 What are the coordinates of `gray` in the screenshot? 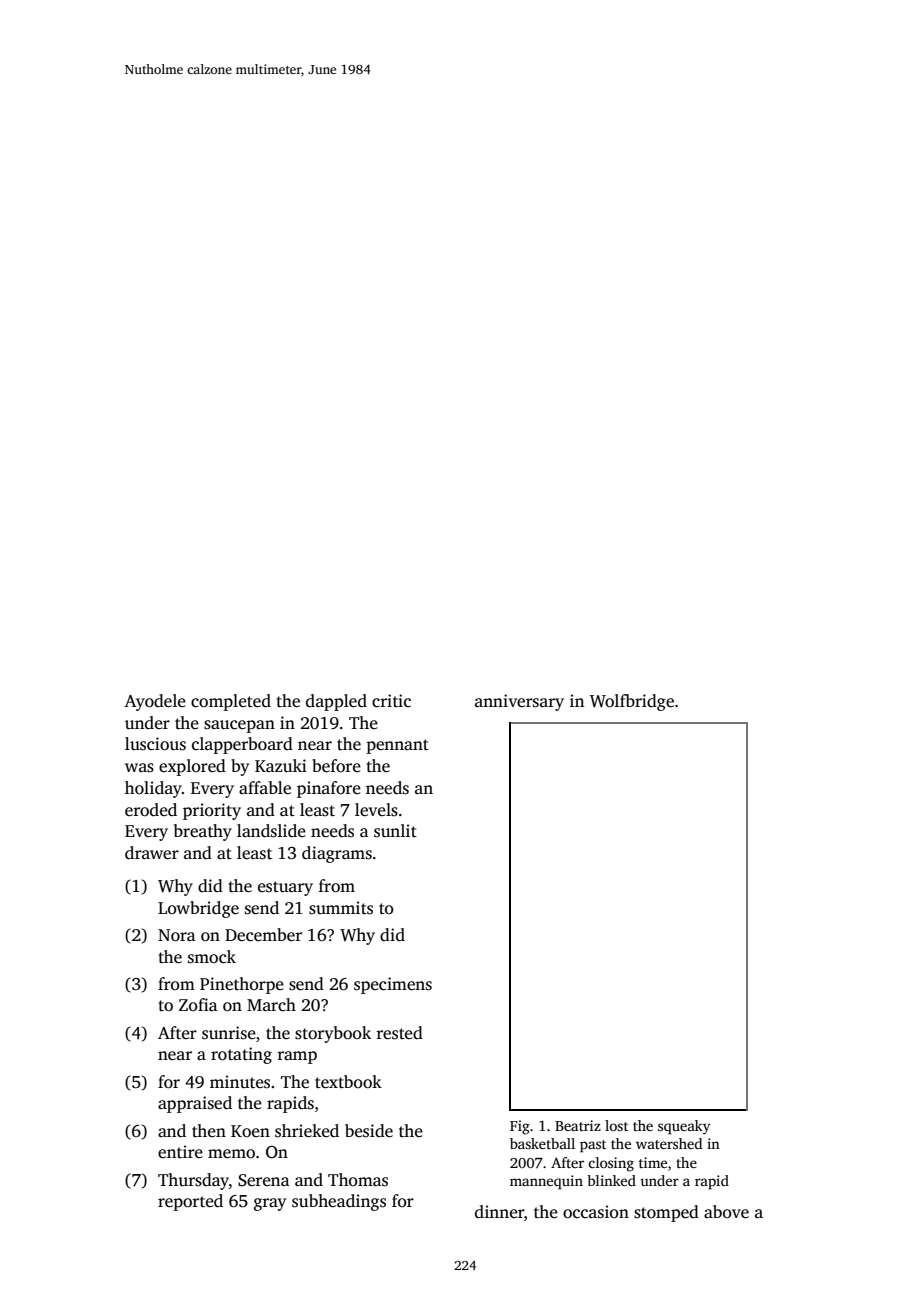 It's located at (270, 1204).
